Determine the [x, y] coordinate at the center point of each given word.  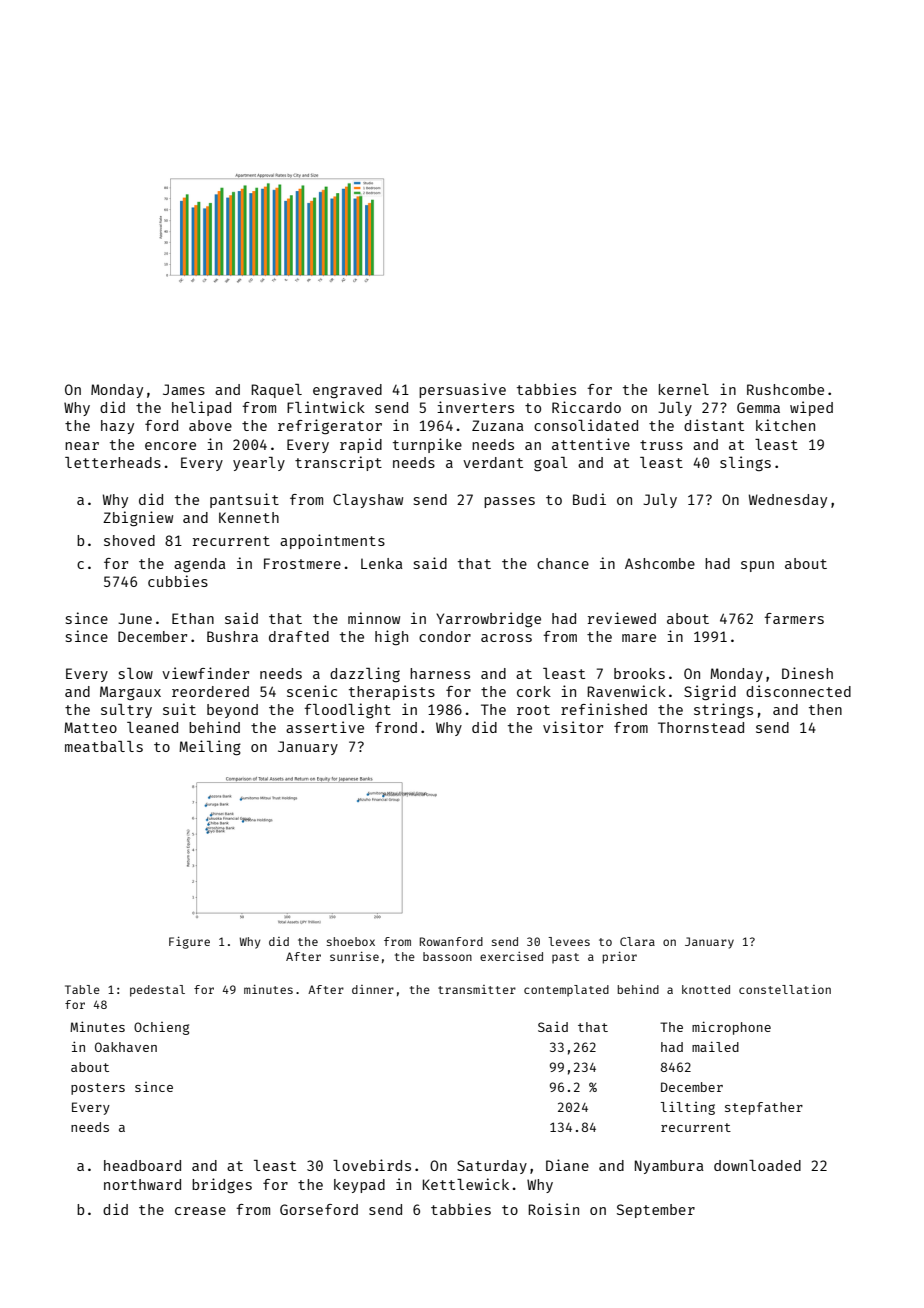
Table [82, 989]
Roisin [553, 1209]
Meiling [210, 747]
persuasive [462, 390]
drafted [299, 636]
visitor [573, 727]
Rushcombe [785, 389]
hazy [117, 427]
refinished [604, 709]
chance [563, 563]
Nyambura [669, 1167]
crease [200, 1211]
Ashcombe [660, 563]
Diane [567, 1165]
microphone [731, 1028]
